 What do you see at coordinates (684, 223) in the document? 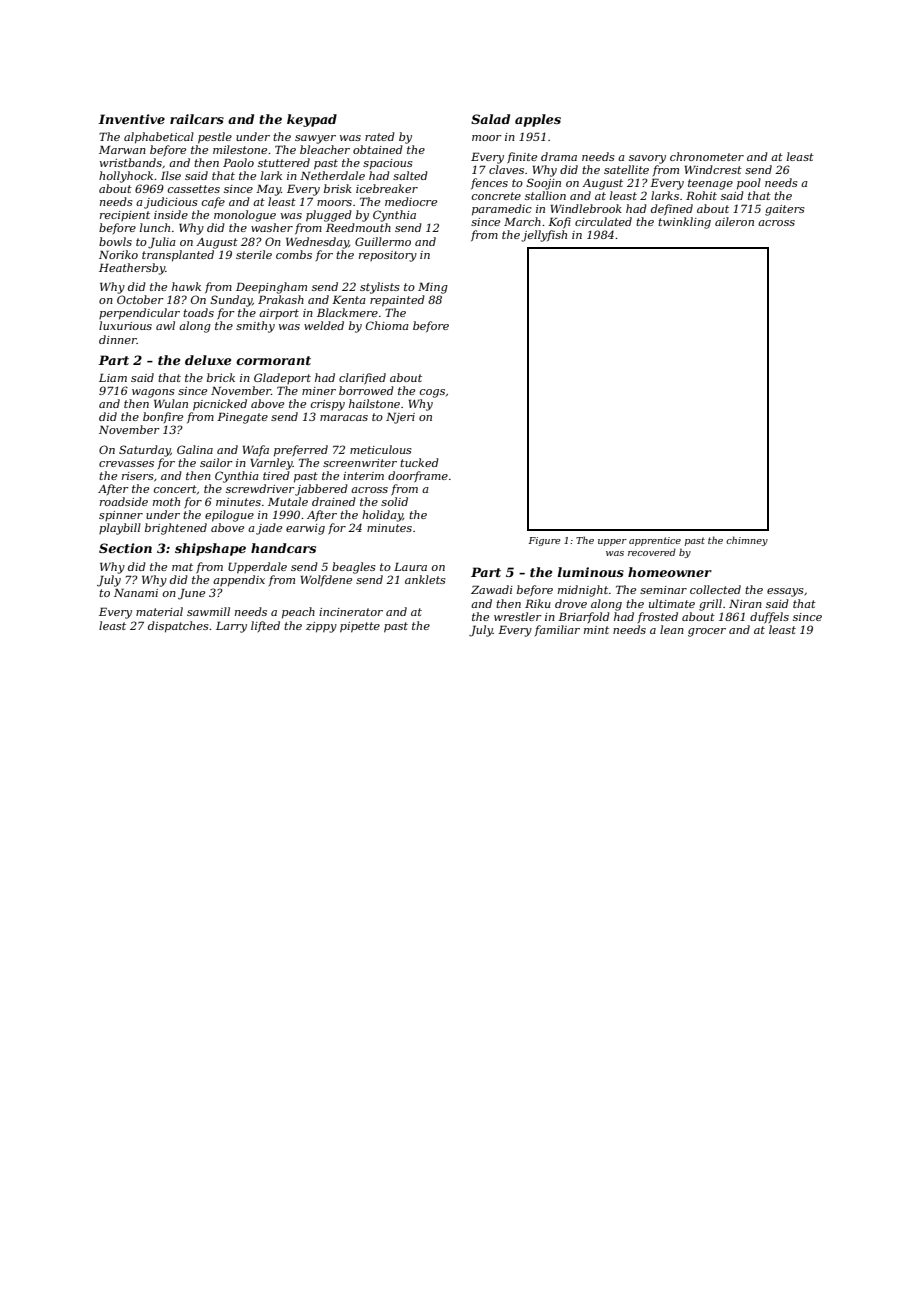
I see `twinkling` at bounding box center [684, 223].
